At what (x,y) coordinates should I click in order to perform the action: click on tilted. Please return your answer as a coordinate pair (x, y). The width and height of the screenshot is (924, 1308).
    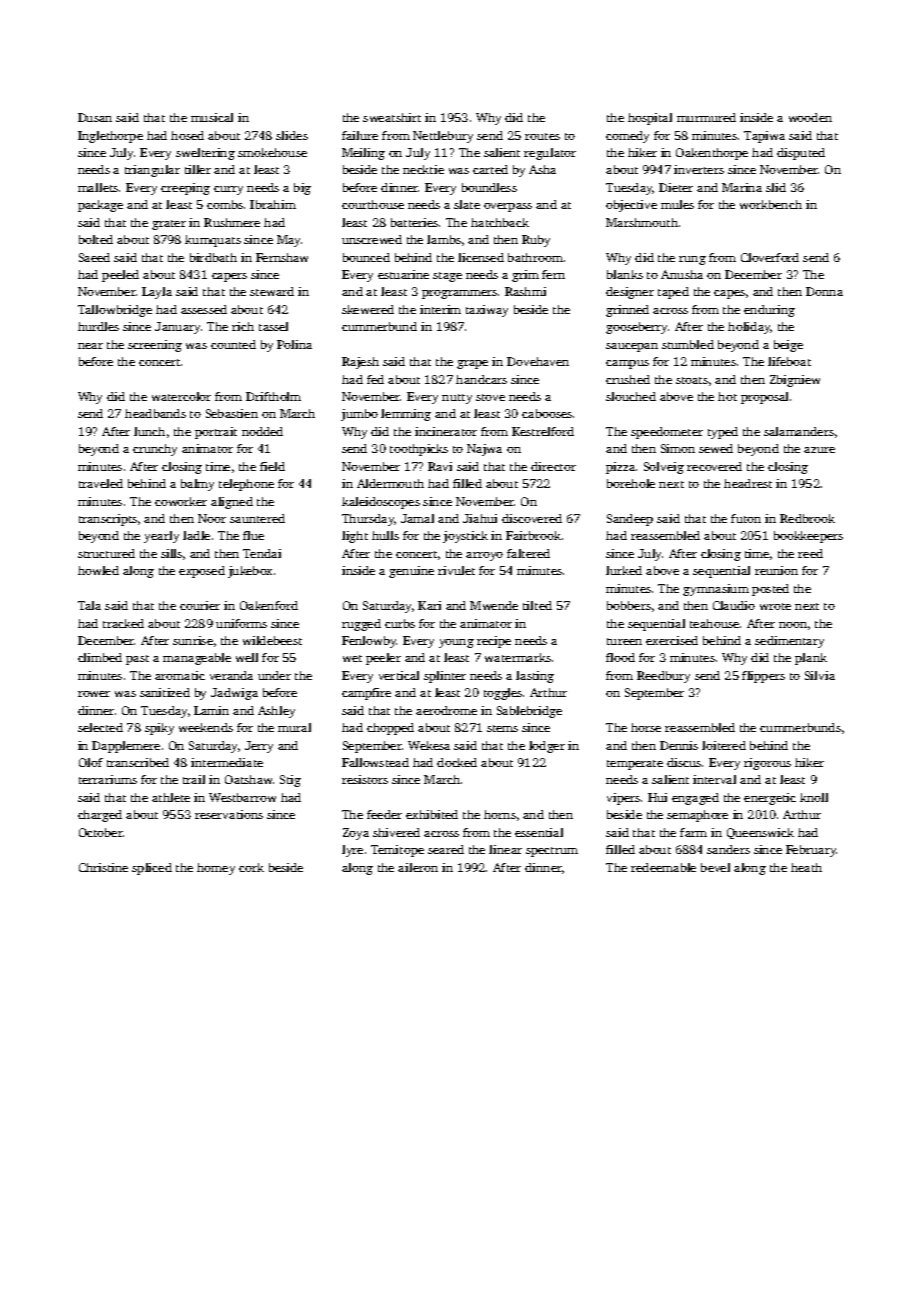
    Looking at the image, I should click on (537, 605).
